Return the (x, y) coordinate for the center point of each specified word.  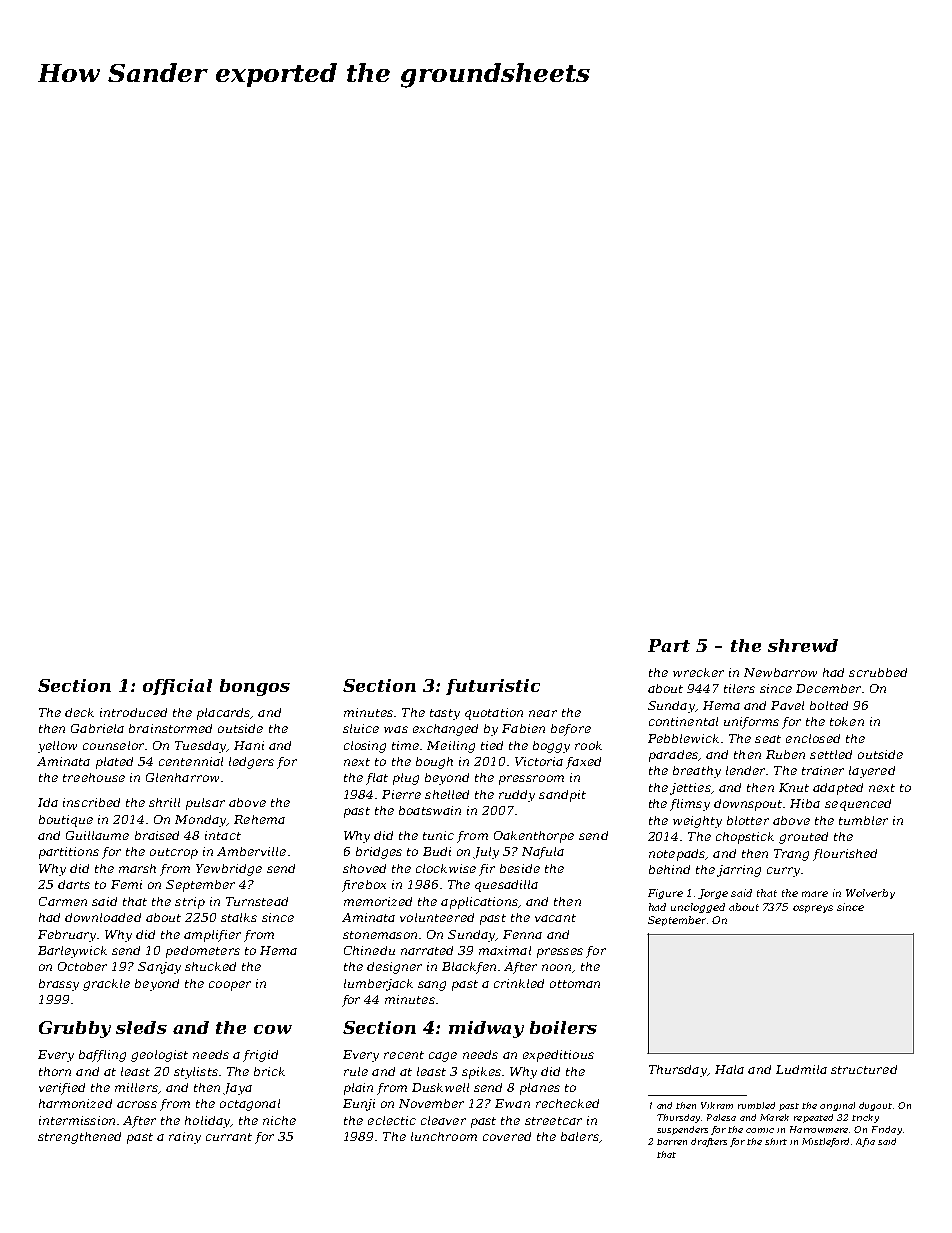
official (177, 687)
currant (229, 1137)
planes (540, 1089)
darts (74, 884)
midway (486, 1029)
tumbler (863, 820)
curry (783, 872)
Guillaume (97, 835)
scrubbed (878, 672)
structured (864, 1069)
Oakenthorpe (534, 837)
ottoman (575, 984)
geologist (159, 1056)
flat (377, 779)
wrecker (698, 672)
